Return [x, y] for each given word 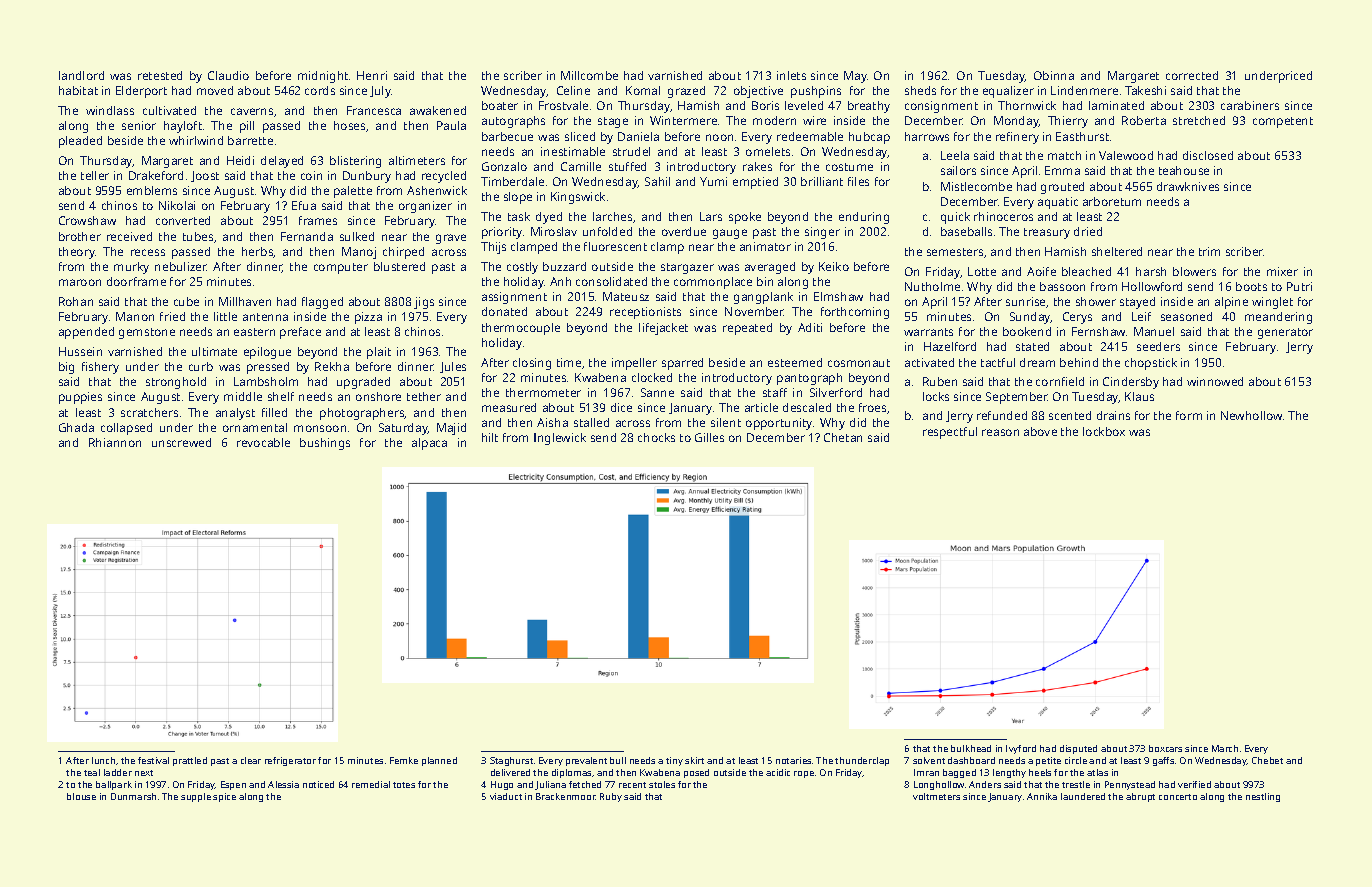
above [1040, 431]
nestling [1263, 797]
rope [804, 774]
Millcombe [589, 75]
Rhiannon [115, 442]
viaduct [506, 796]
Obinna [1054, 75]
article [761, 407]
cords [320, 90]
